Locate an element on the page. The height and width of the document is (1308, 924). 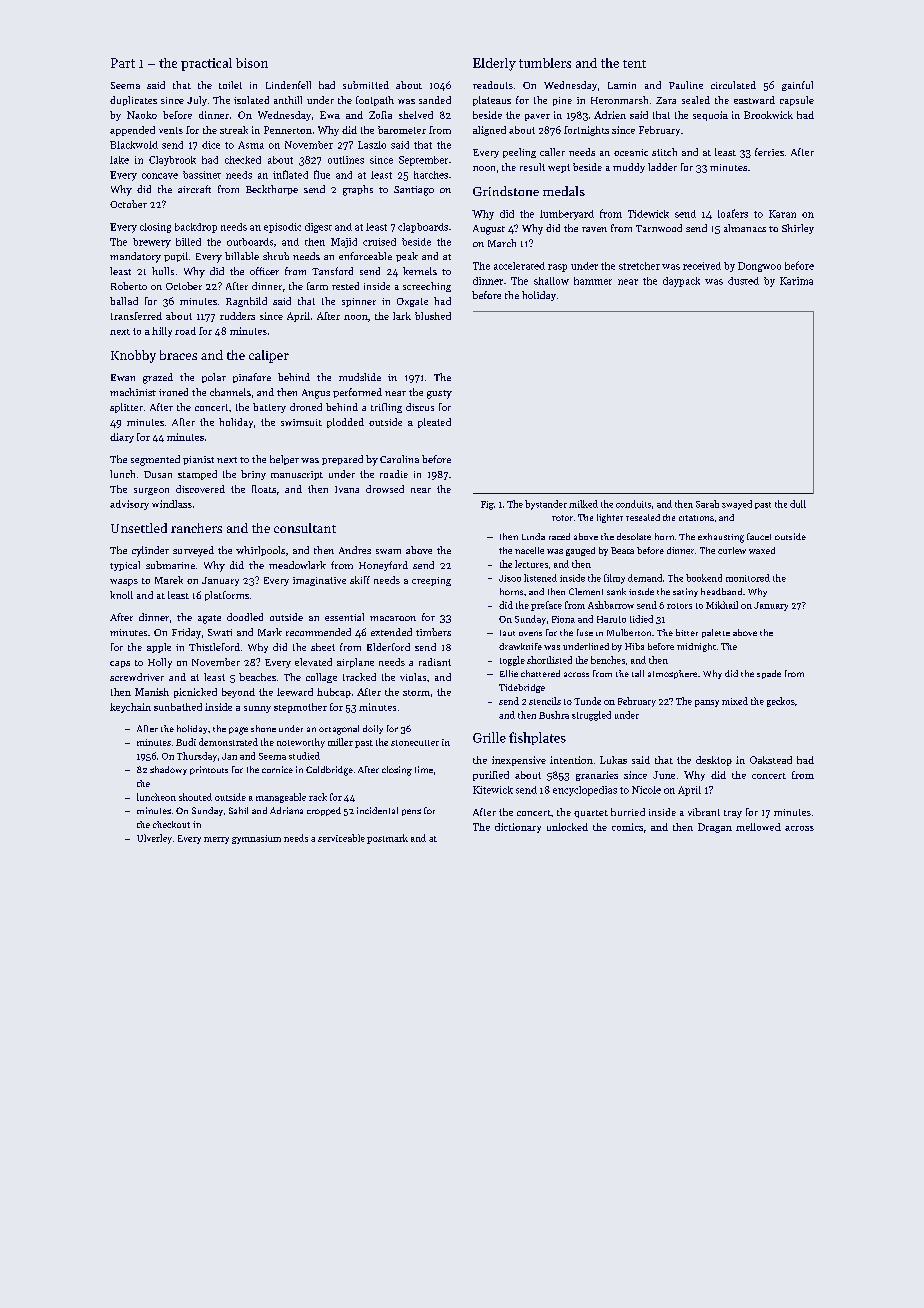
Claybrook is located at coordinates (172, 161).
